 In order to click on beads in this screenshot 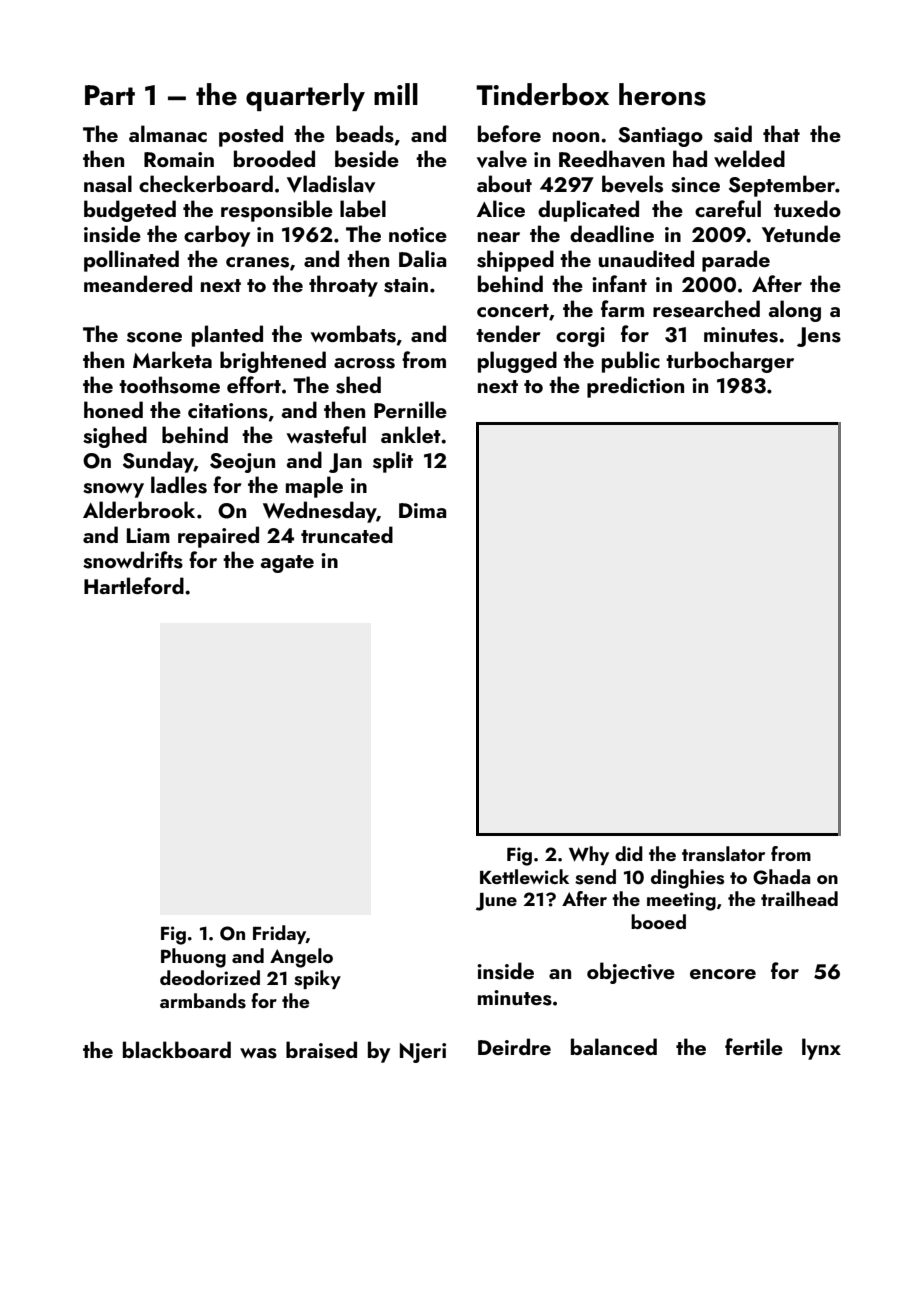, I will do `click(365, 134)`.
